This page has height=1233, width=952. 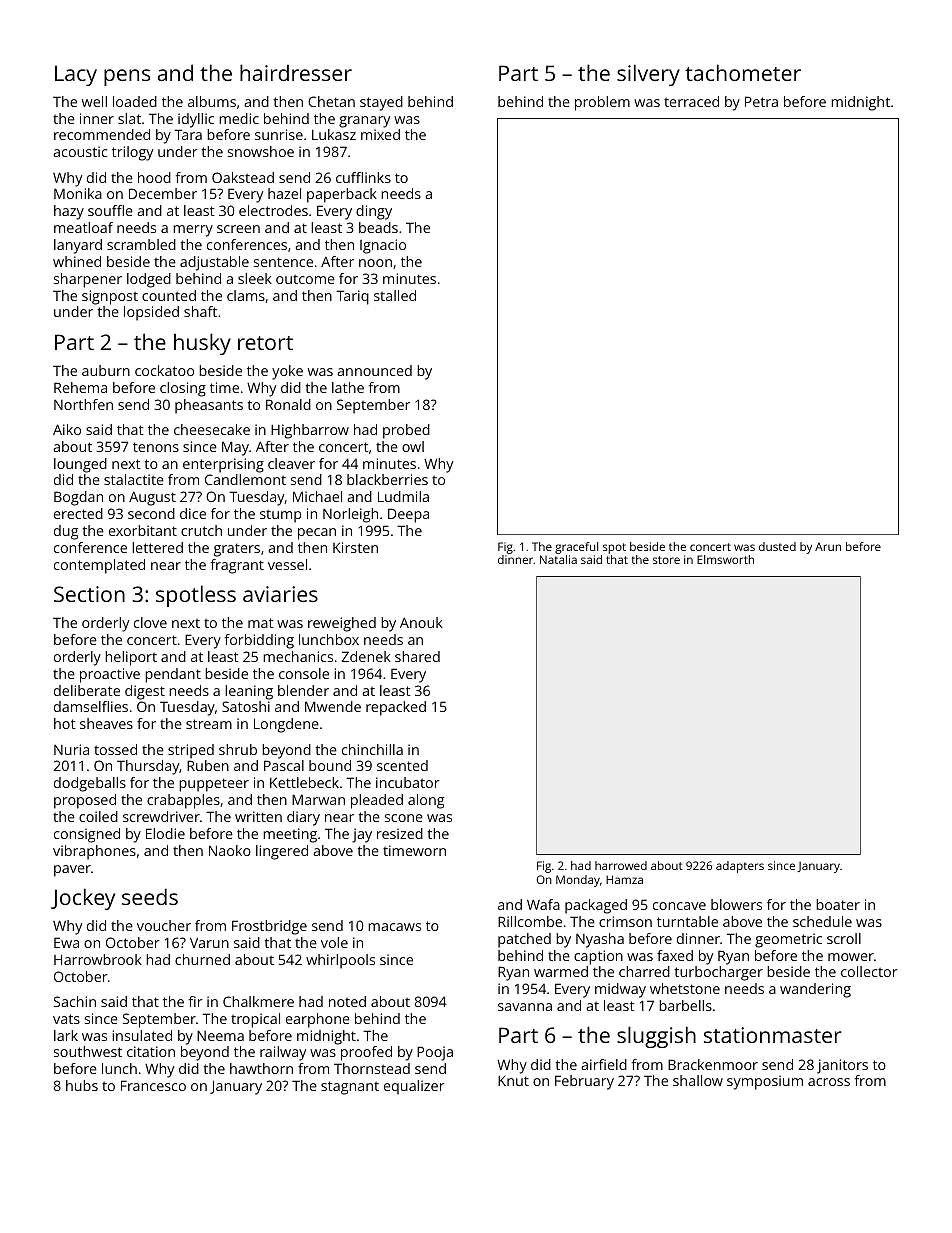 What do you see at coordinates (66, 532) in the page?
I see `dug` at bounding box center [66, 532].
